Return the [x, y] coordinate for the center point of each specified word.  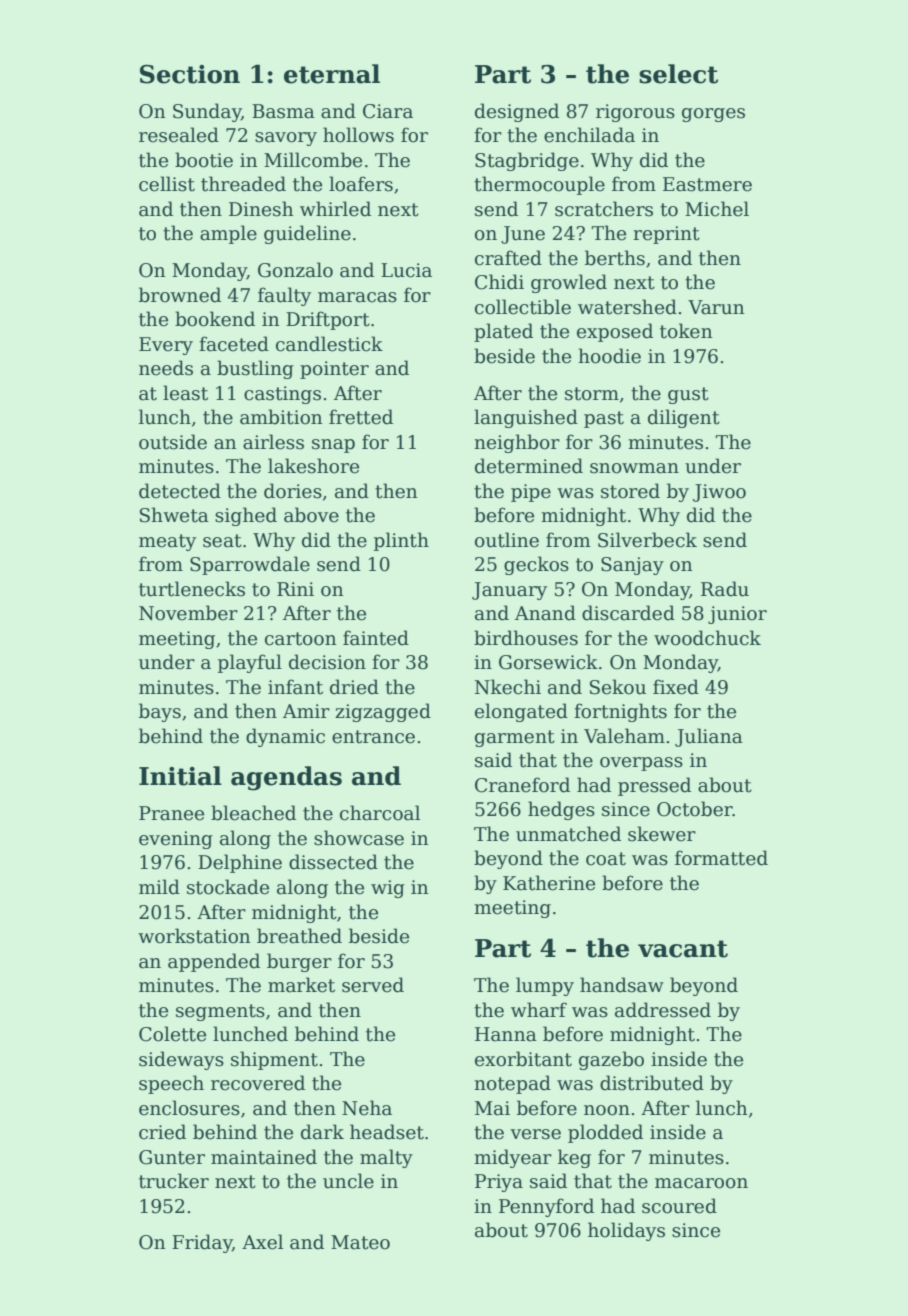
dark [322, 1132]
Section [190, 74]
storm [592, 394]
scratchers [604, 209]
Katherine [549, 883]
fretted [361, 417]
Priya [499, 1183]
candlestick [329, 344]
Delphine [240, 863]
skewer [662, 834]
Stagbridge [527, 161]
